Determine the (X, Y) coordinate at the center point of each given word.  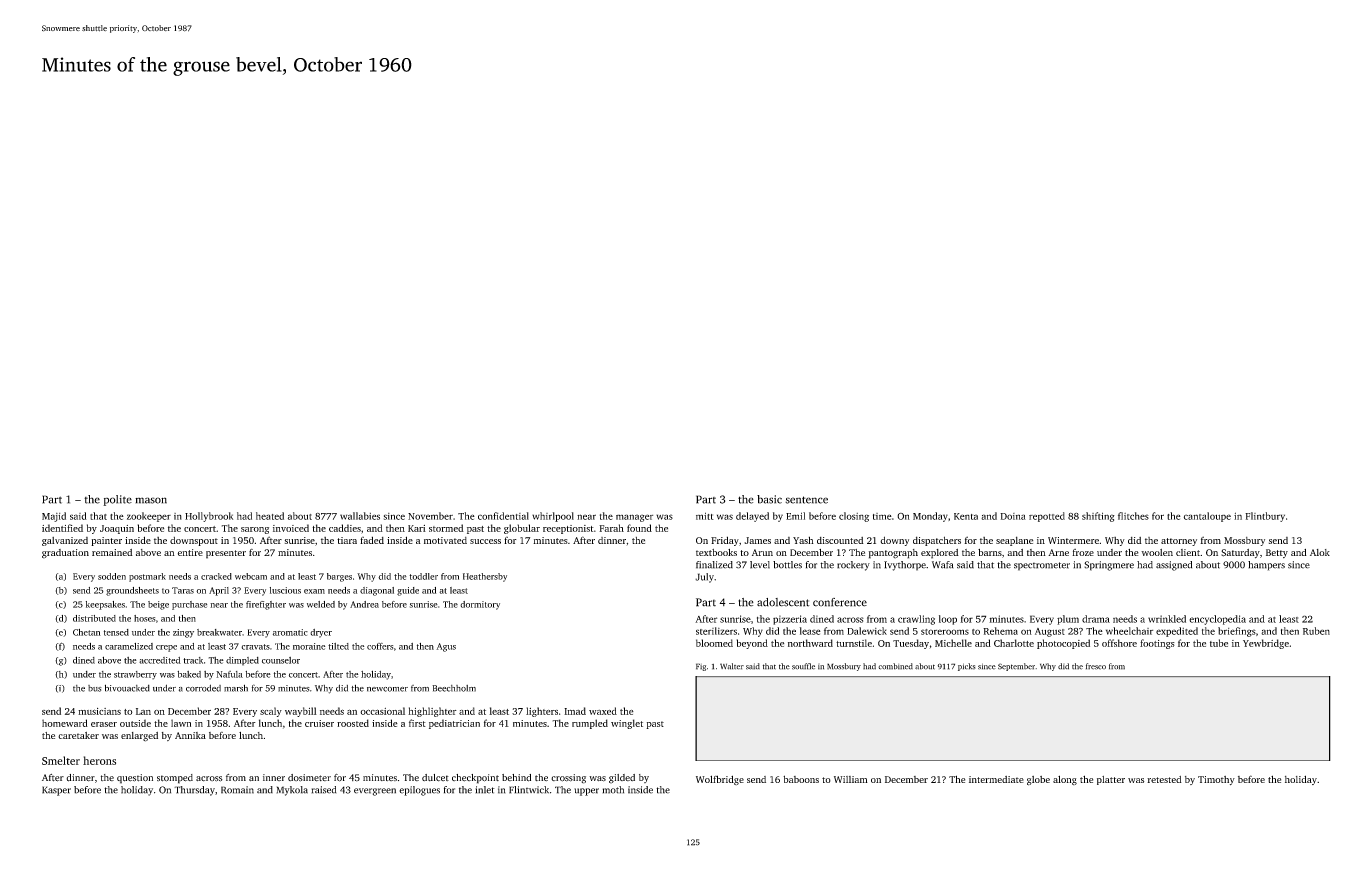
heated (270, 516)
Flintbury (1265, 517)
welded (321, 604)
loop (948, 620)
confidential (503, 516)
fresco (1096, 666)
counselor (281, 660)
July (704, 578)
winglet (627, 724)
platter (1111, 780)
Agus (446, 647)
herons (99, 760)
